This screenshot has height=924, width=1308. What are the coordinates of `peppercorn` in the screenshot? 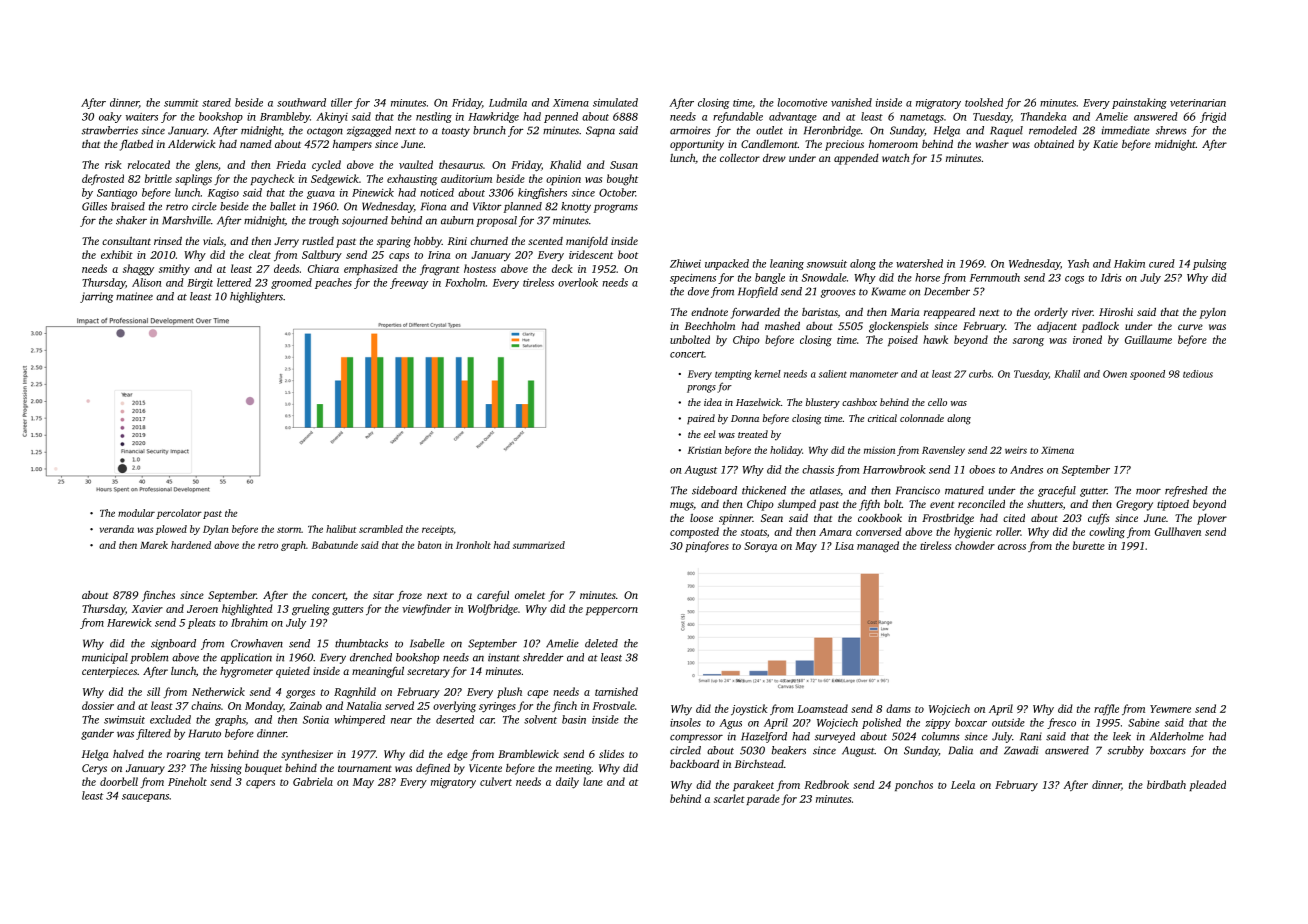 It's located at (612, 611).
